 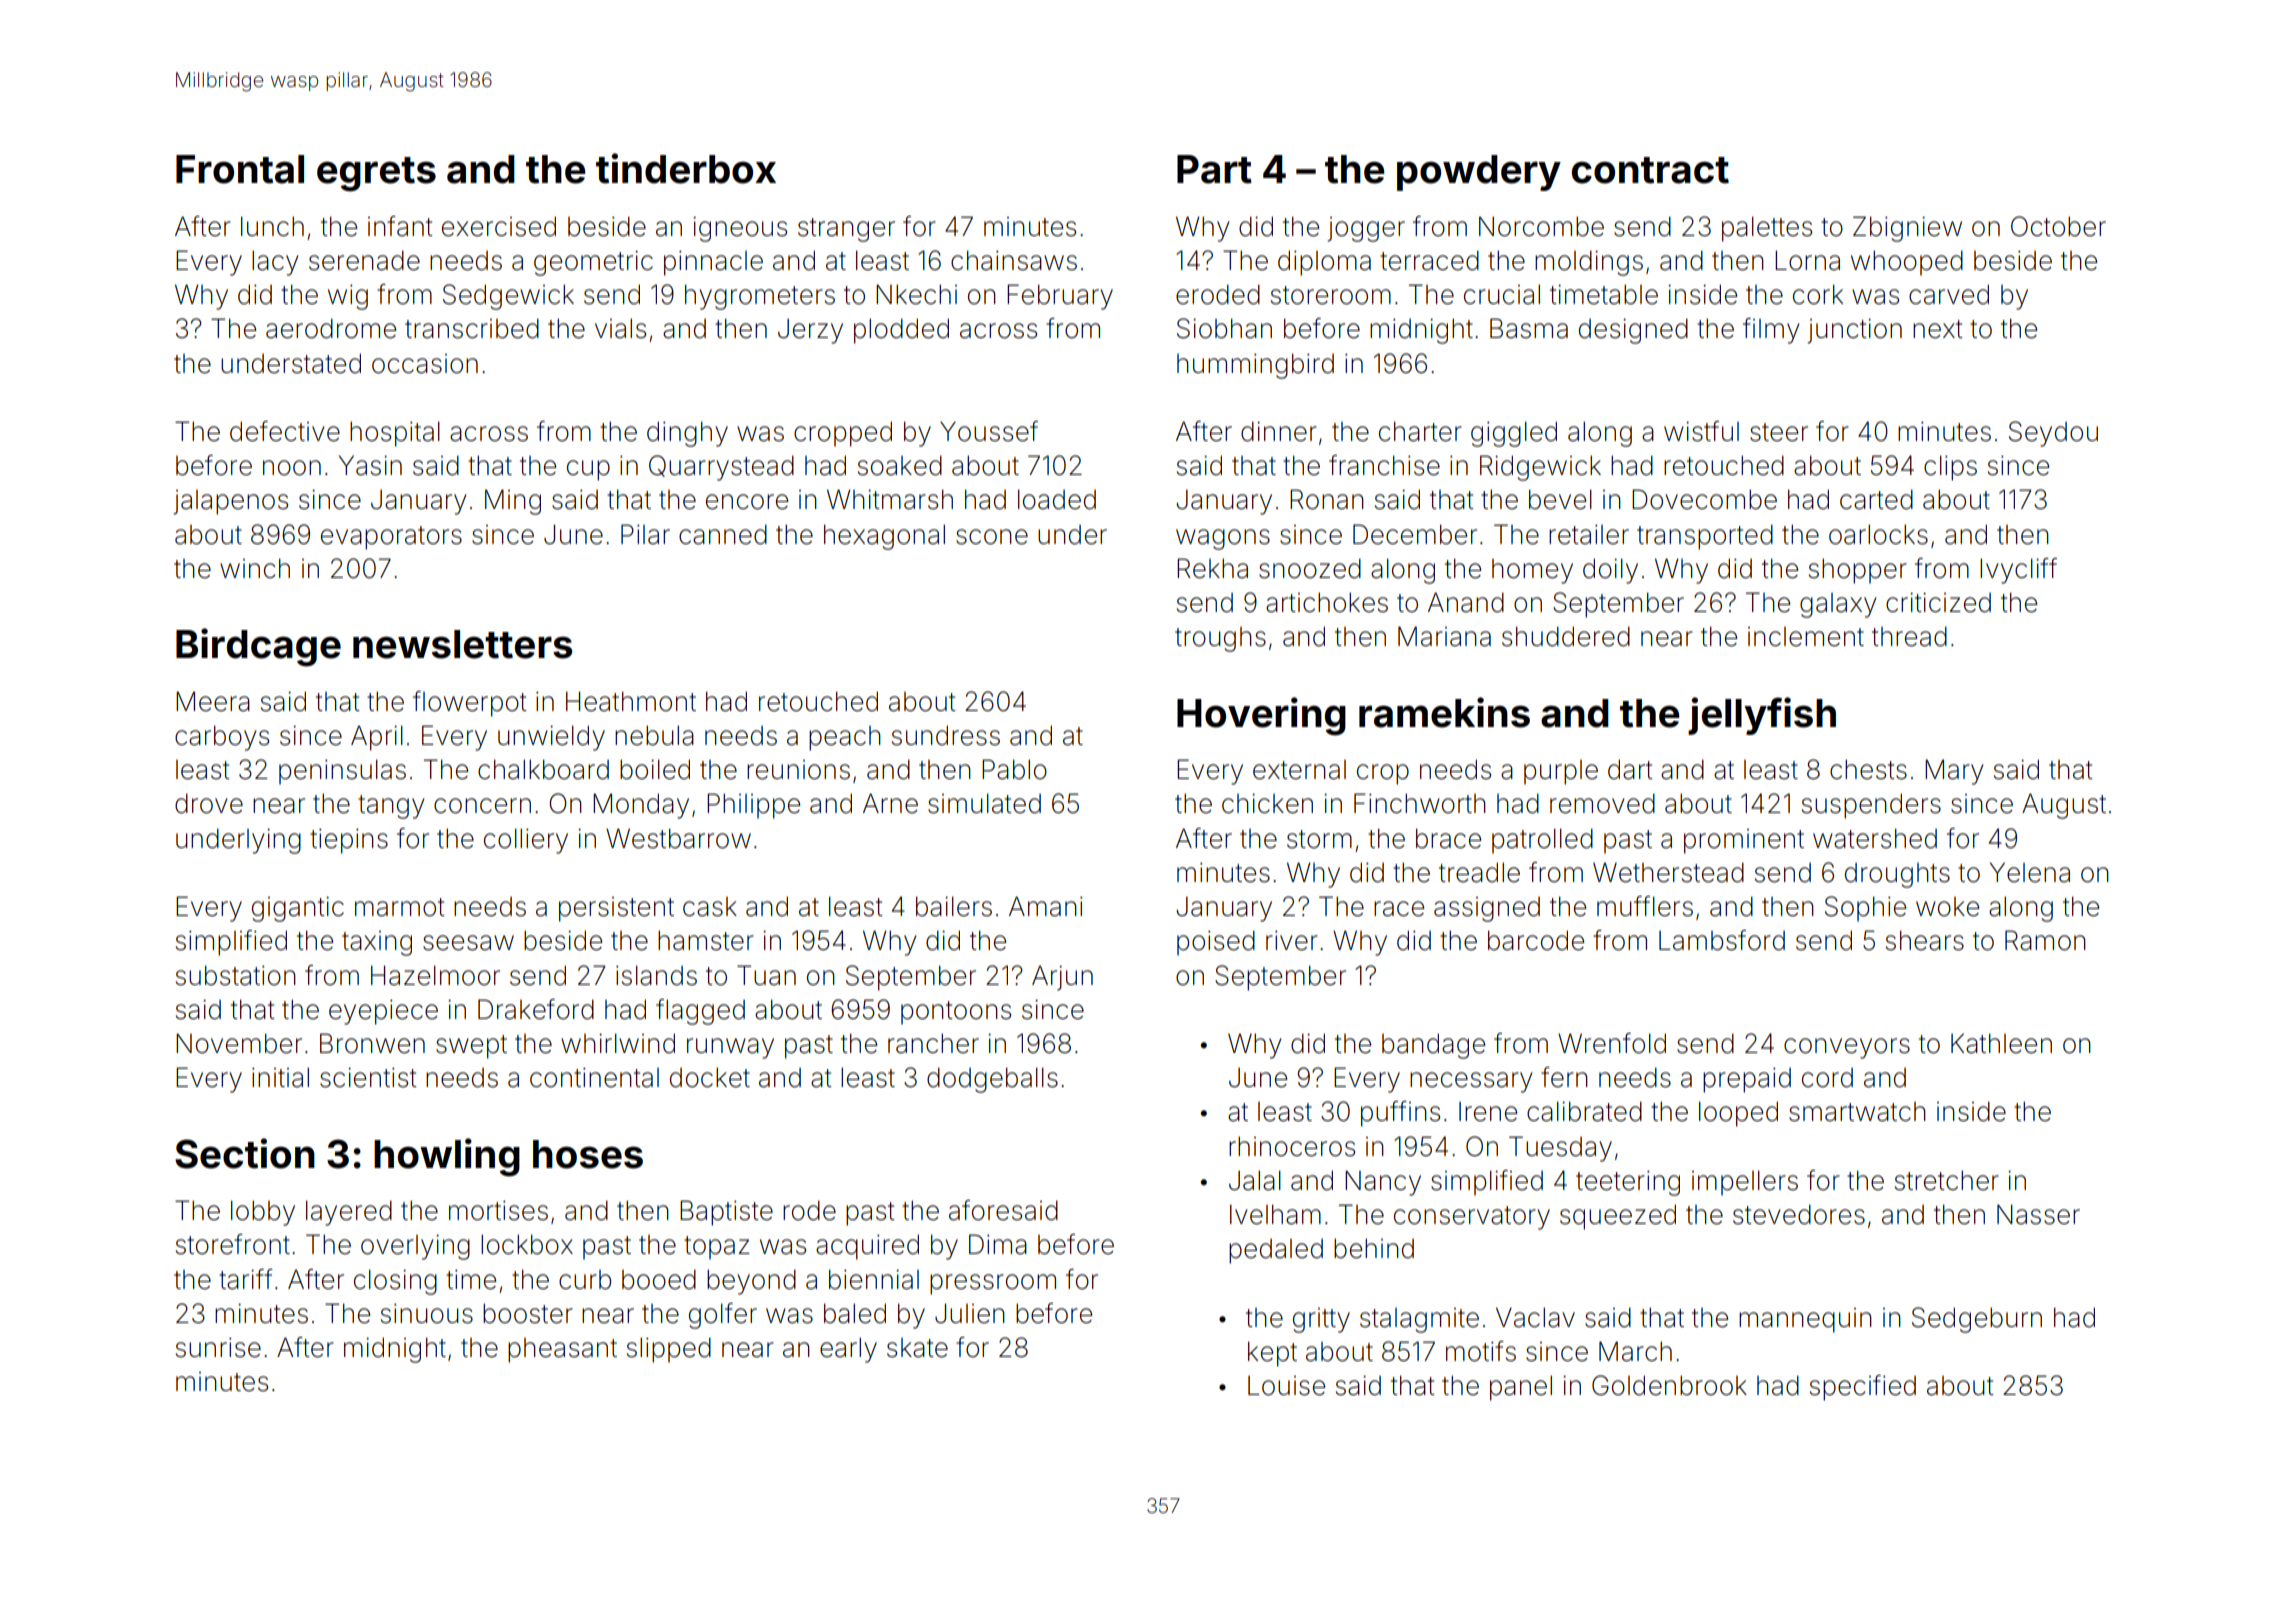 What do you see at coordinates (1925, 940) in the page?
I see `shears` at bounding box center [1925, 940].
